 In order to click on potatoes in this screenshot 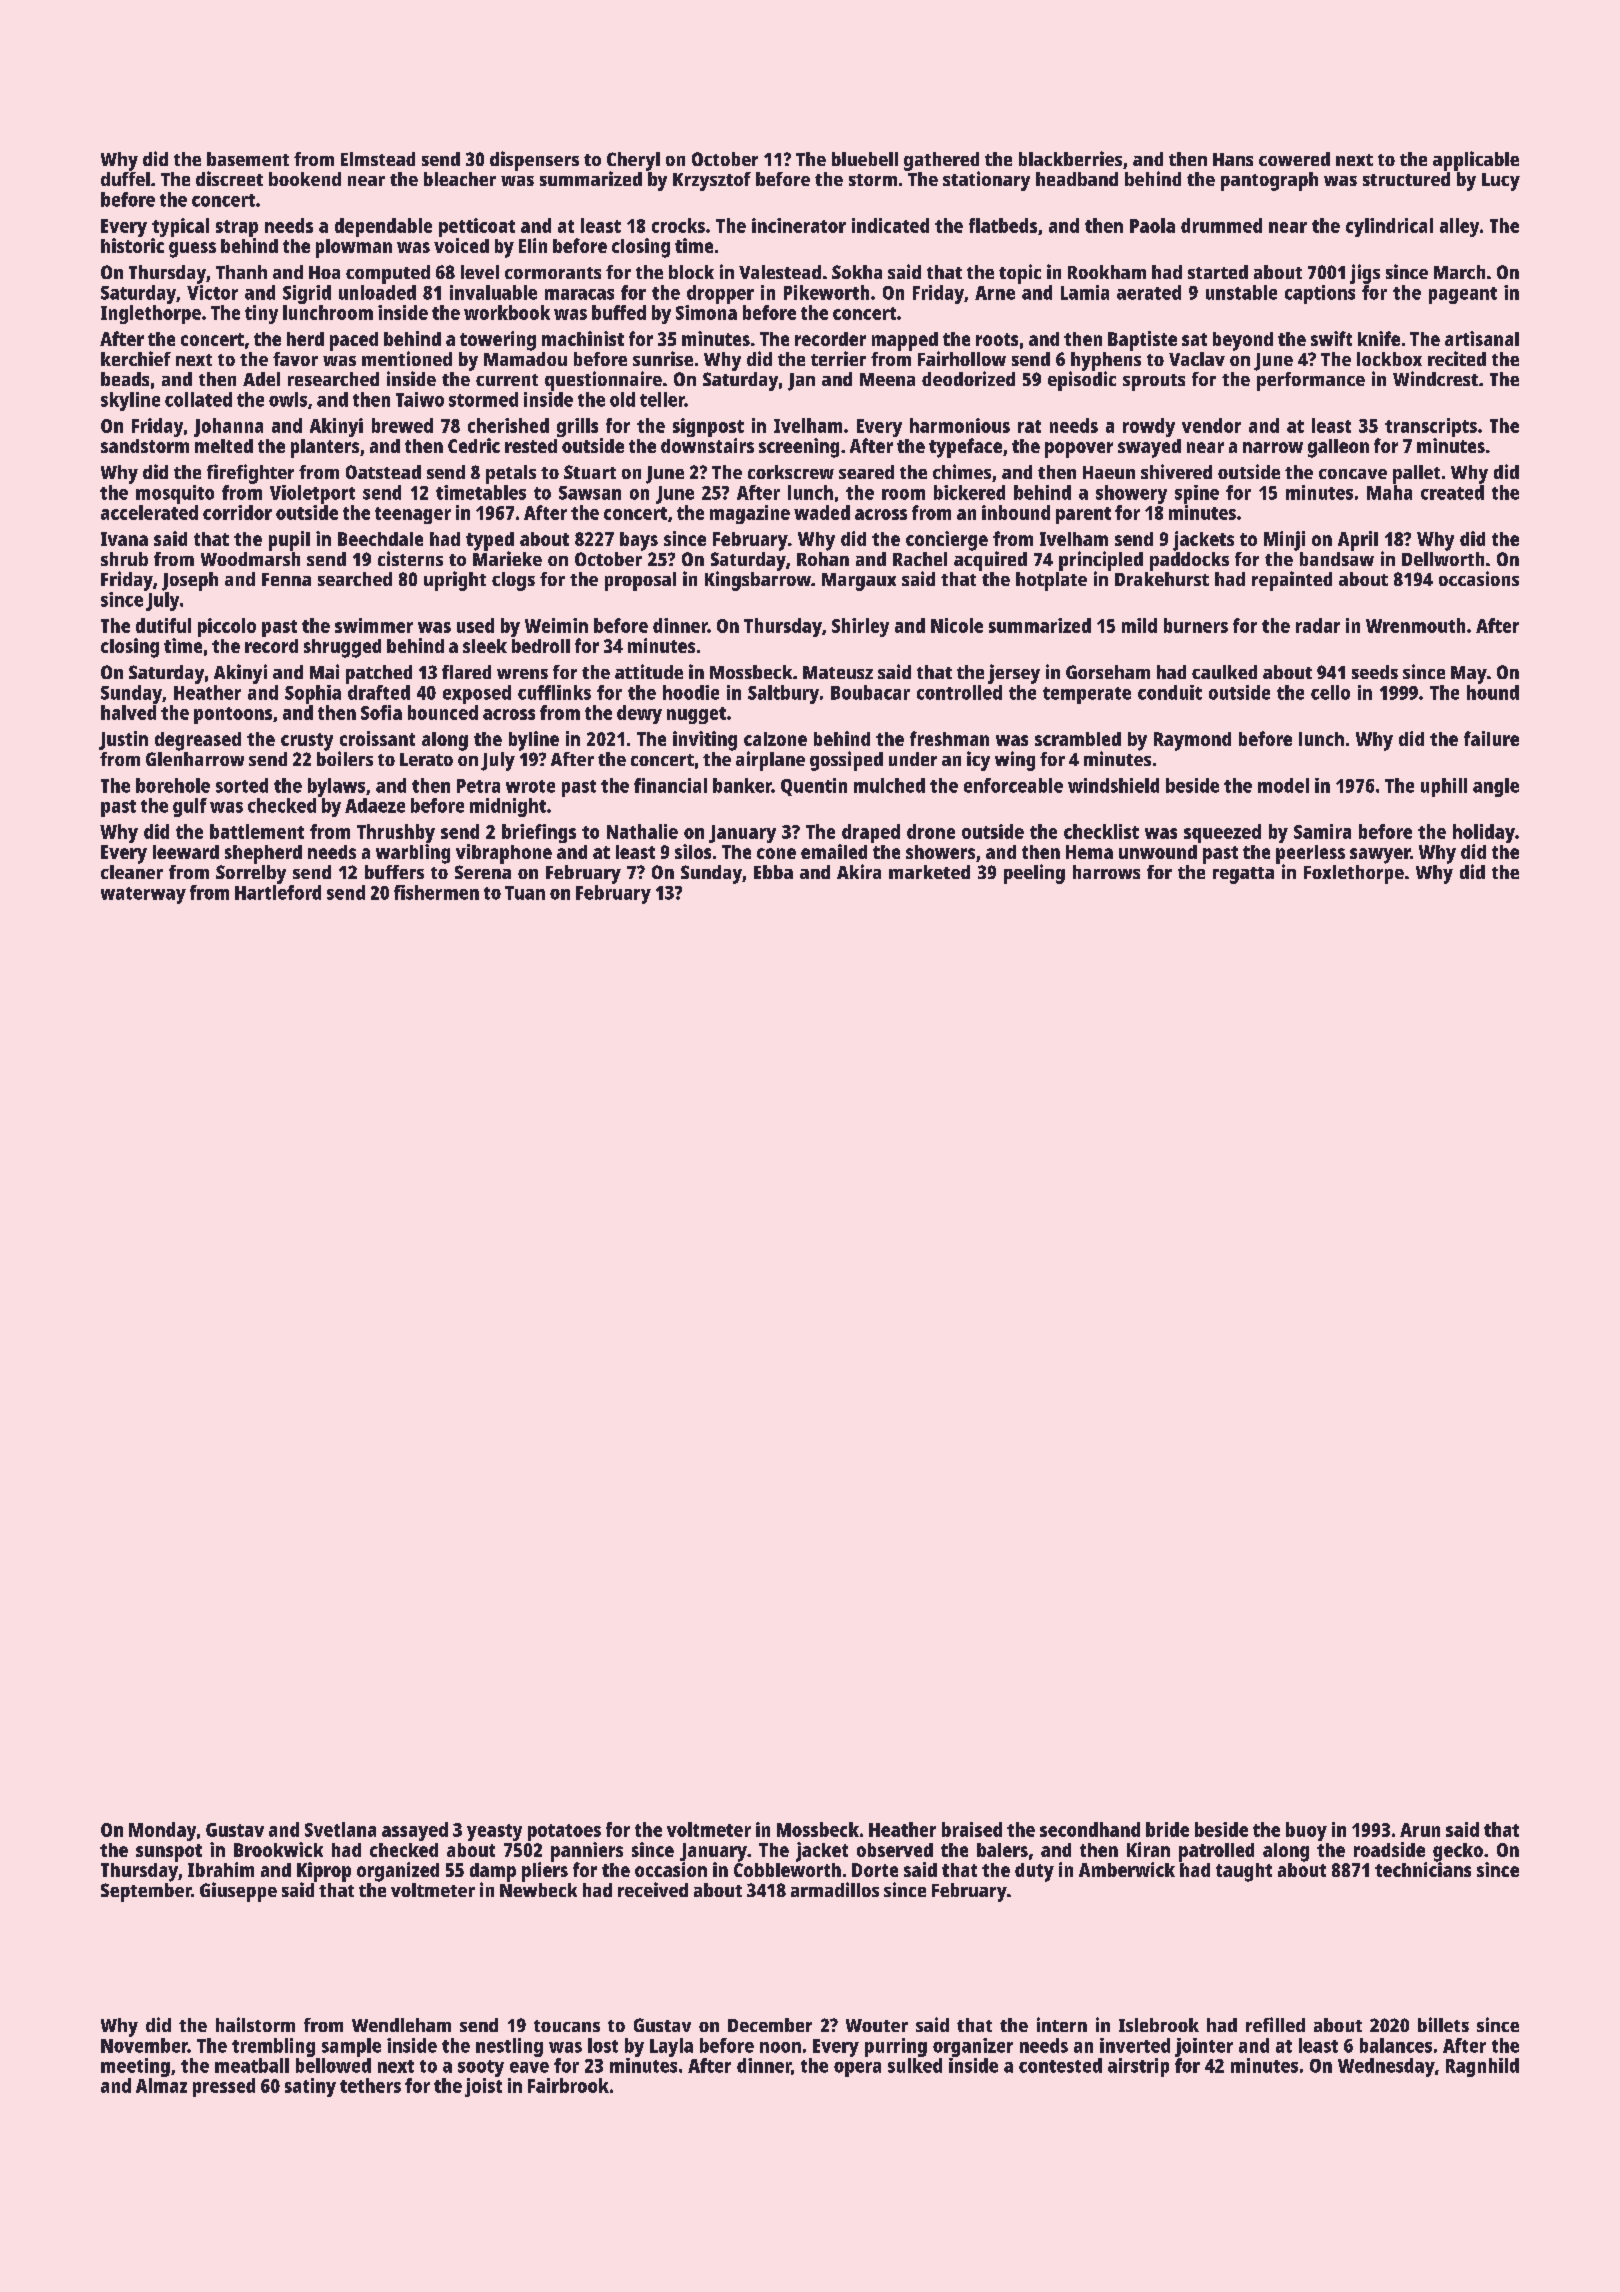, I will do `click(564, 1832)`.
